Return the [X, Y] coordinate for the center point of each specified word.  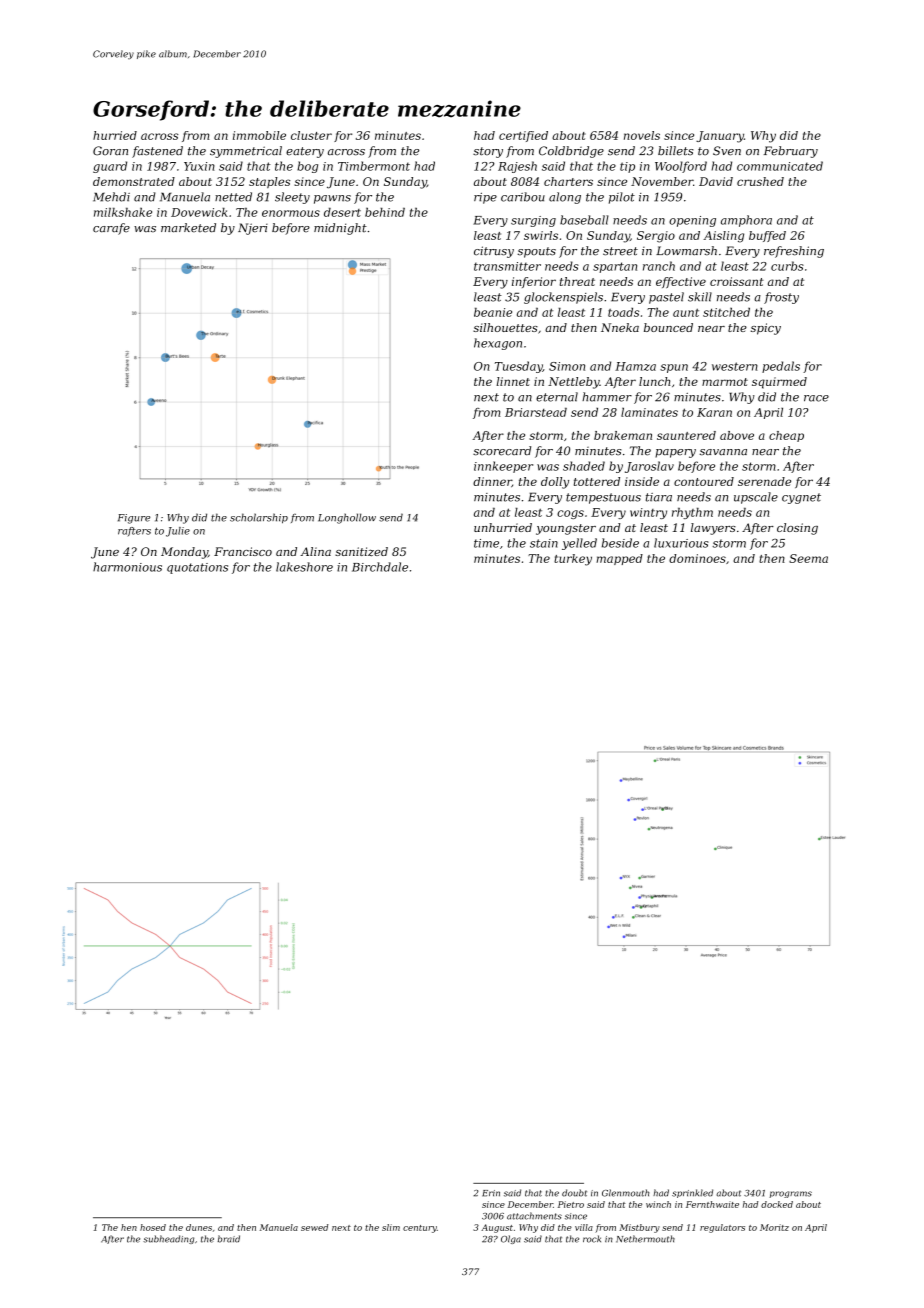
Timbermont [374, 166]
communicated [780, 166]
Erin [491, 1193]
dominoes [697, 558]
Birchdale [380, 567]
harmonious [127, 567]
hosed [153, 1227]
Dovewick [199, 212]
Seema [808, 558]
